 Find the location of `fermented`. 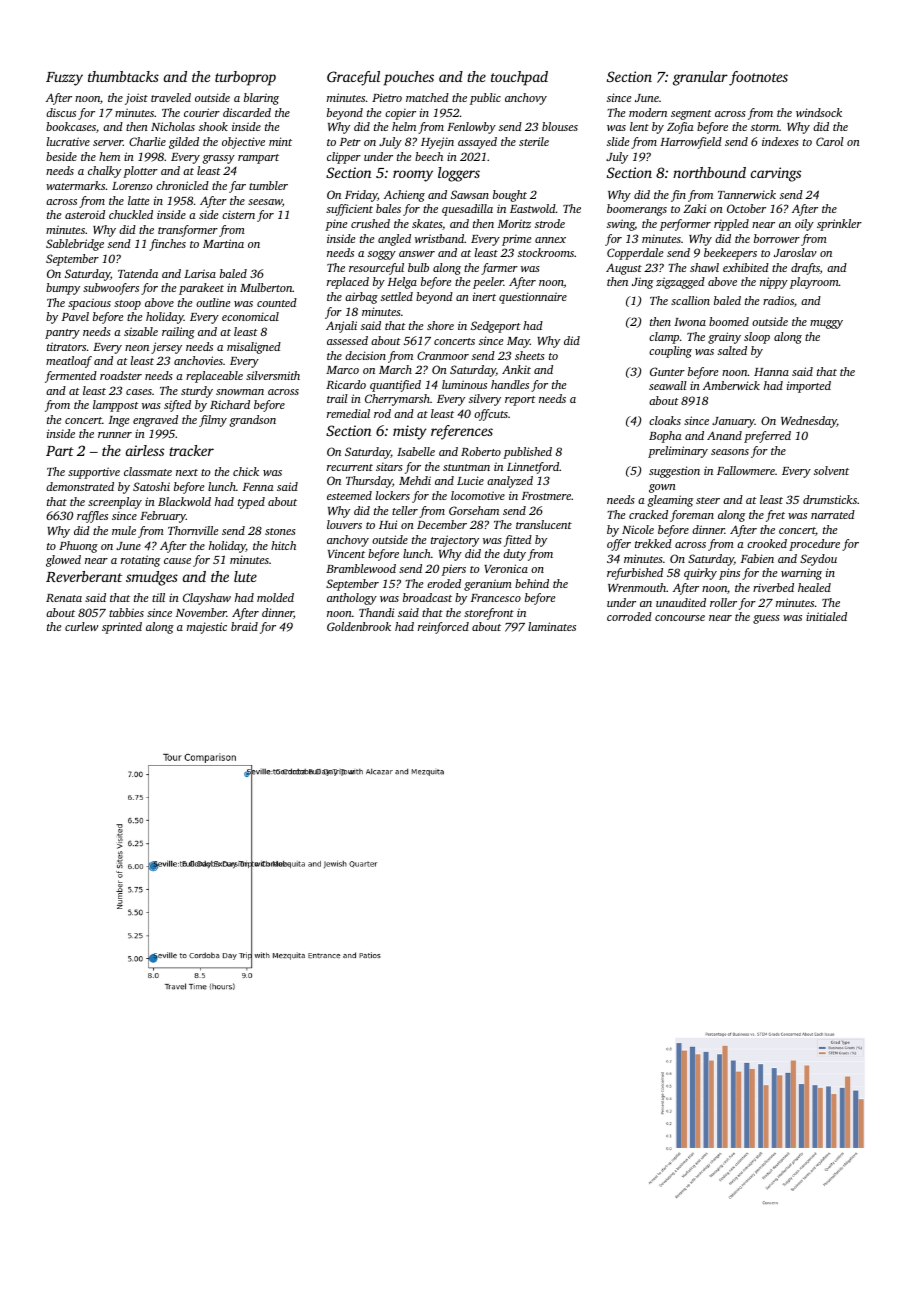

fermented is located at coordinates (71, 377).
